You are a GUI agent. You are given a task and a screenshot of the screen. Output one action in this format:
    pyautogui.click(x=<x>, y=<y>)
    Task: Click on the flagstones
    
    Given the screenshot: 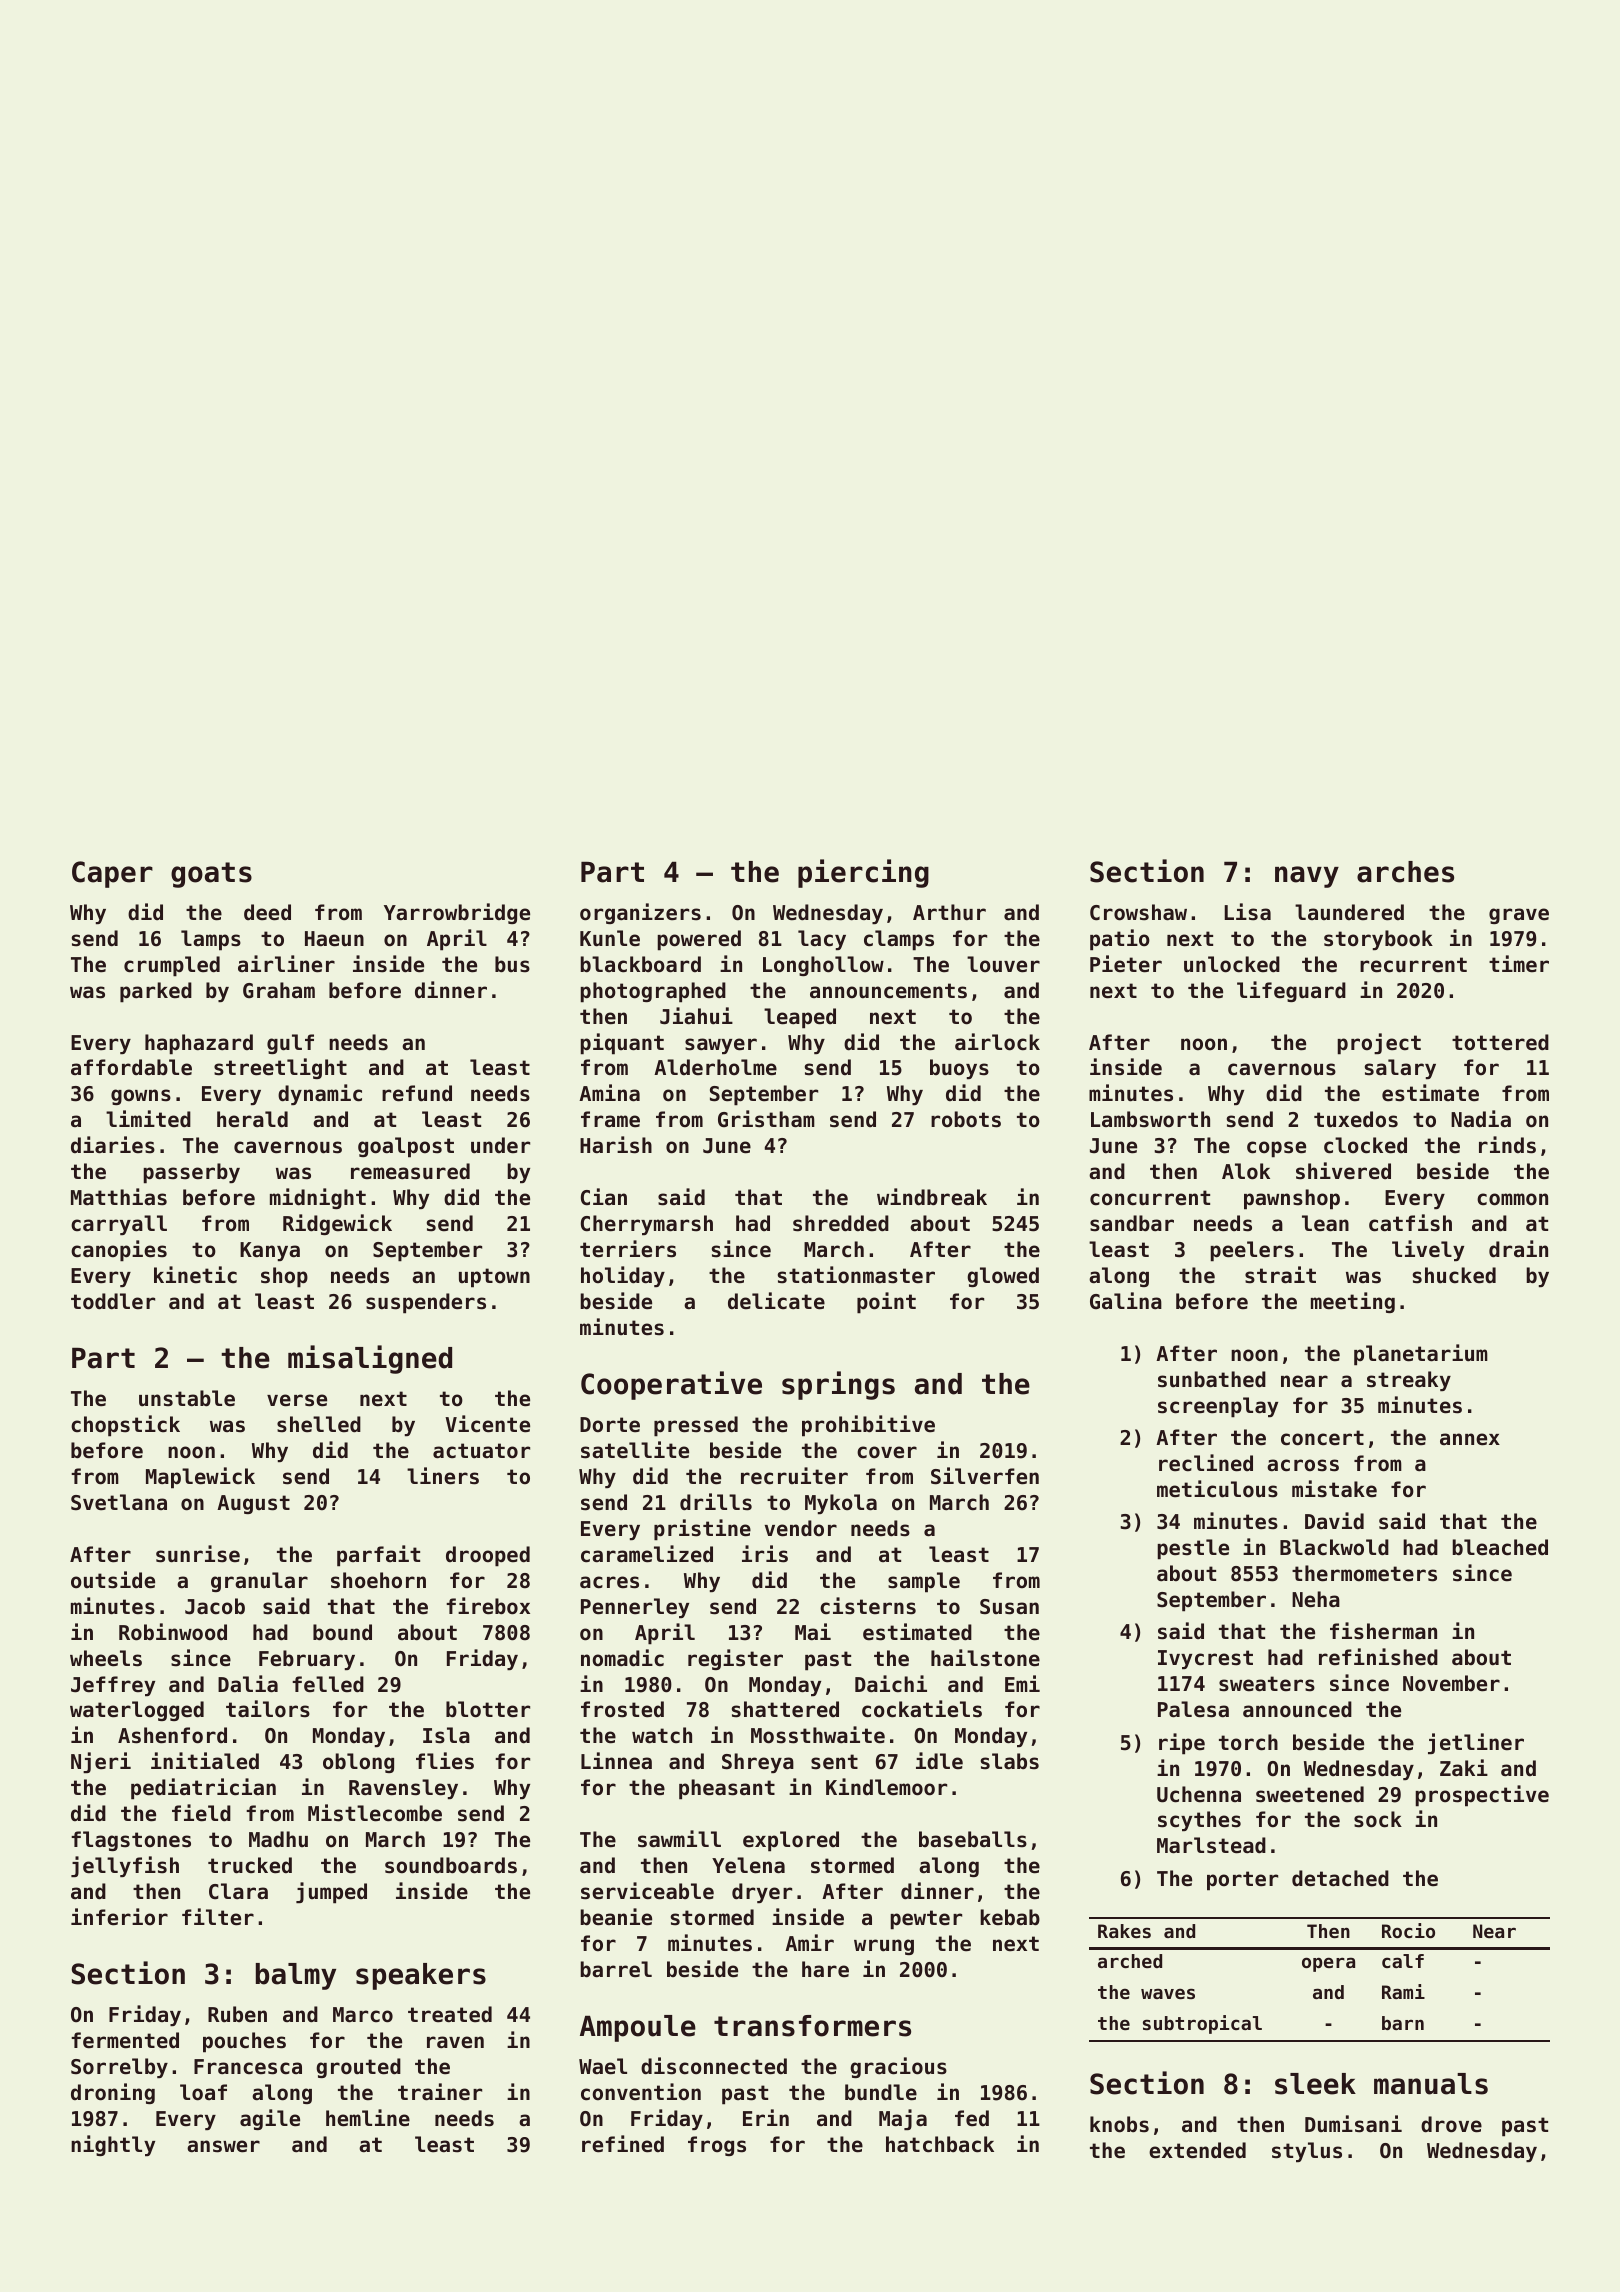 What is the action you would take?
    pyautogui.click(x=131, y=1841)
